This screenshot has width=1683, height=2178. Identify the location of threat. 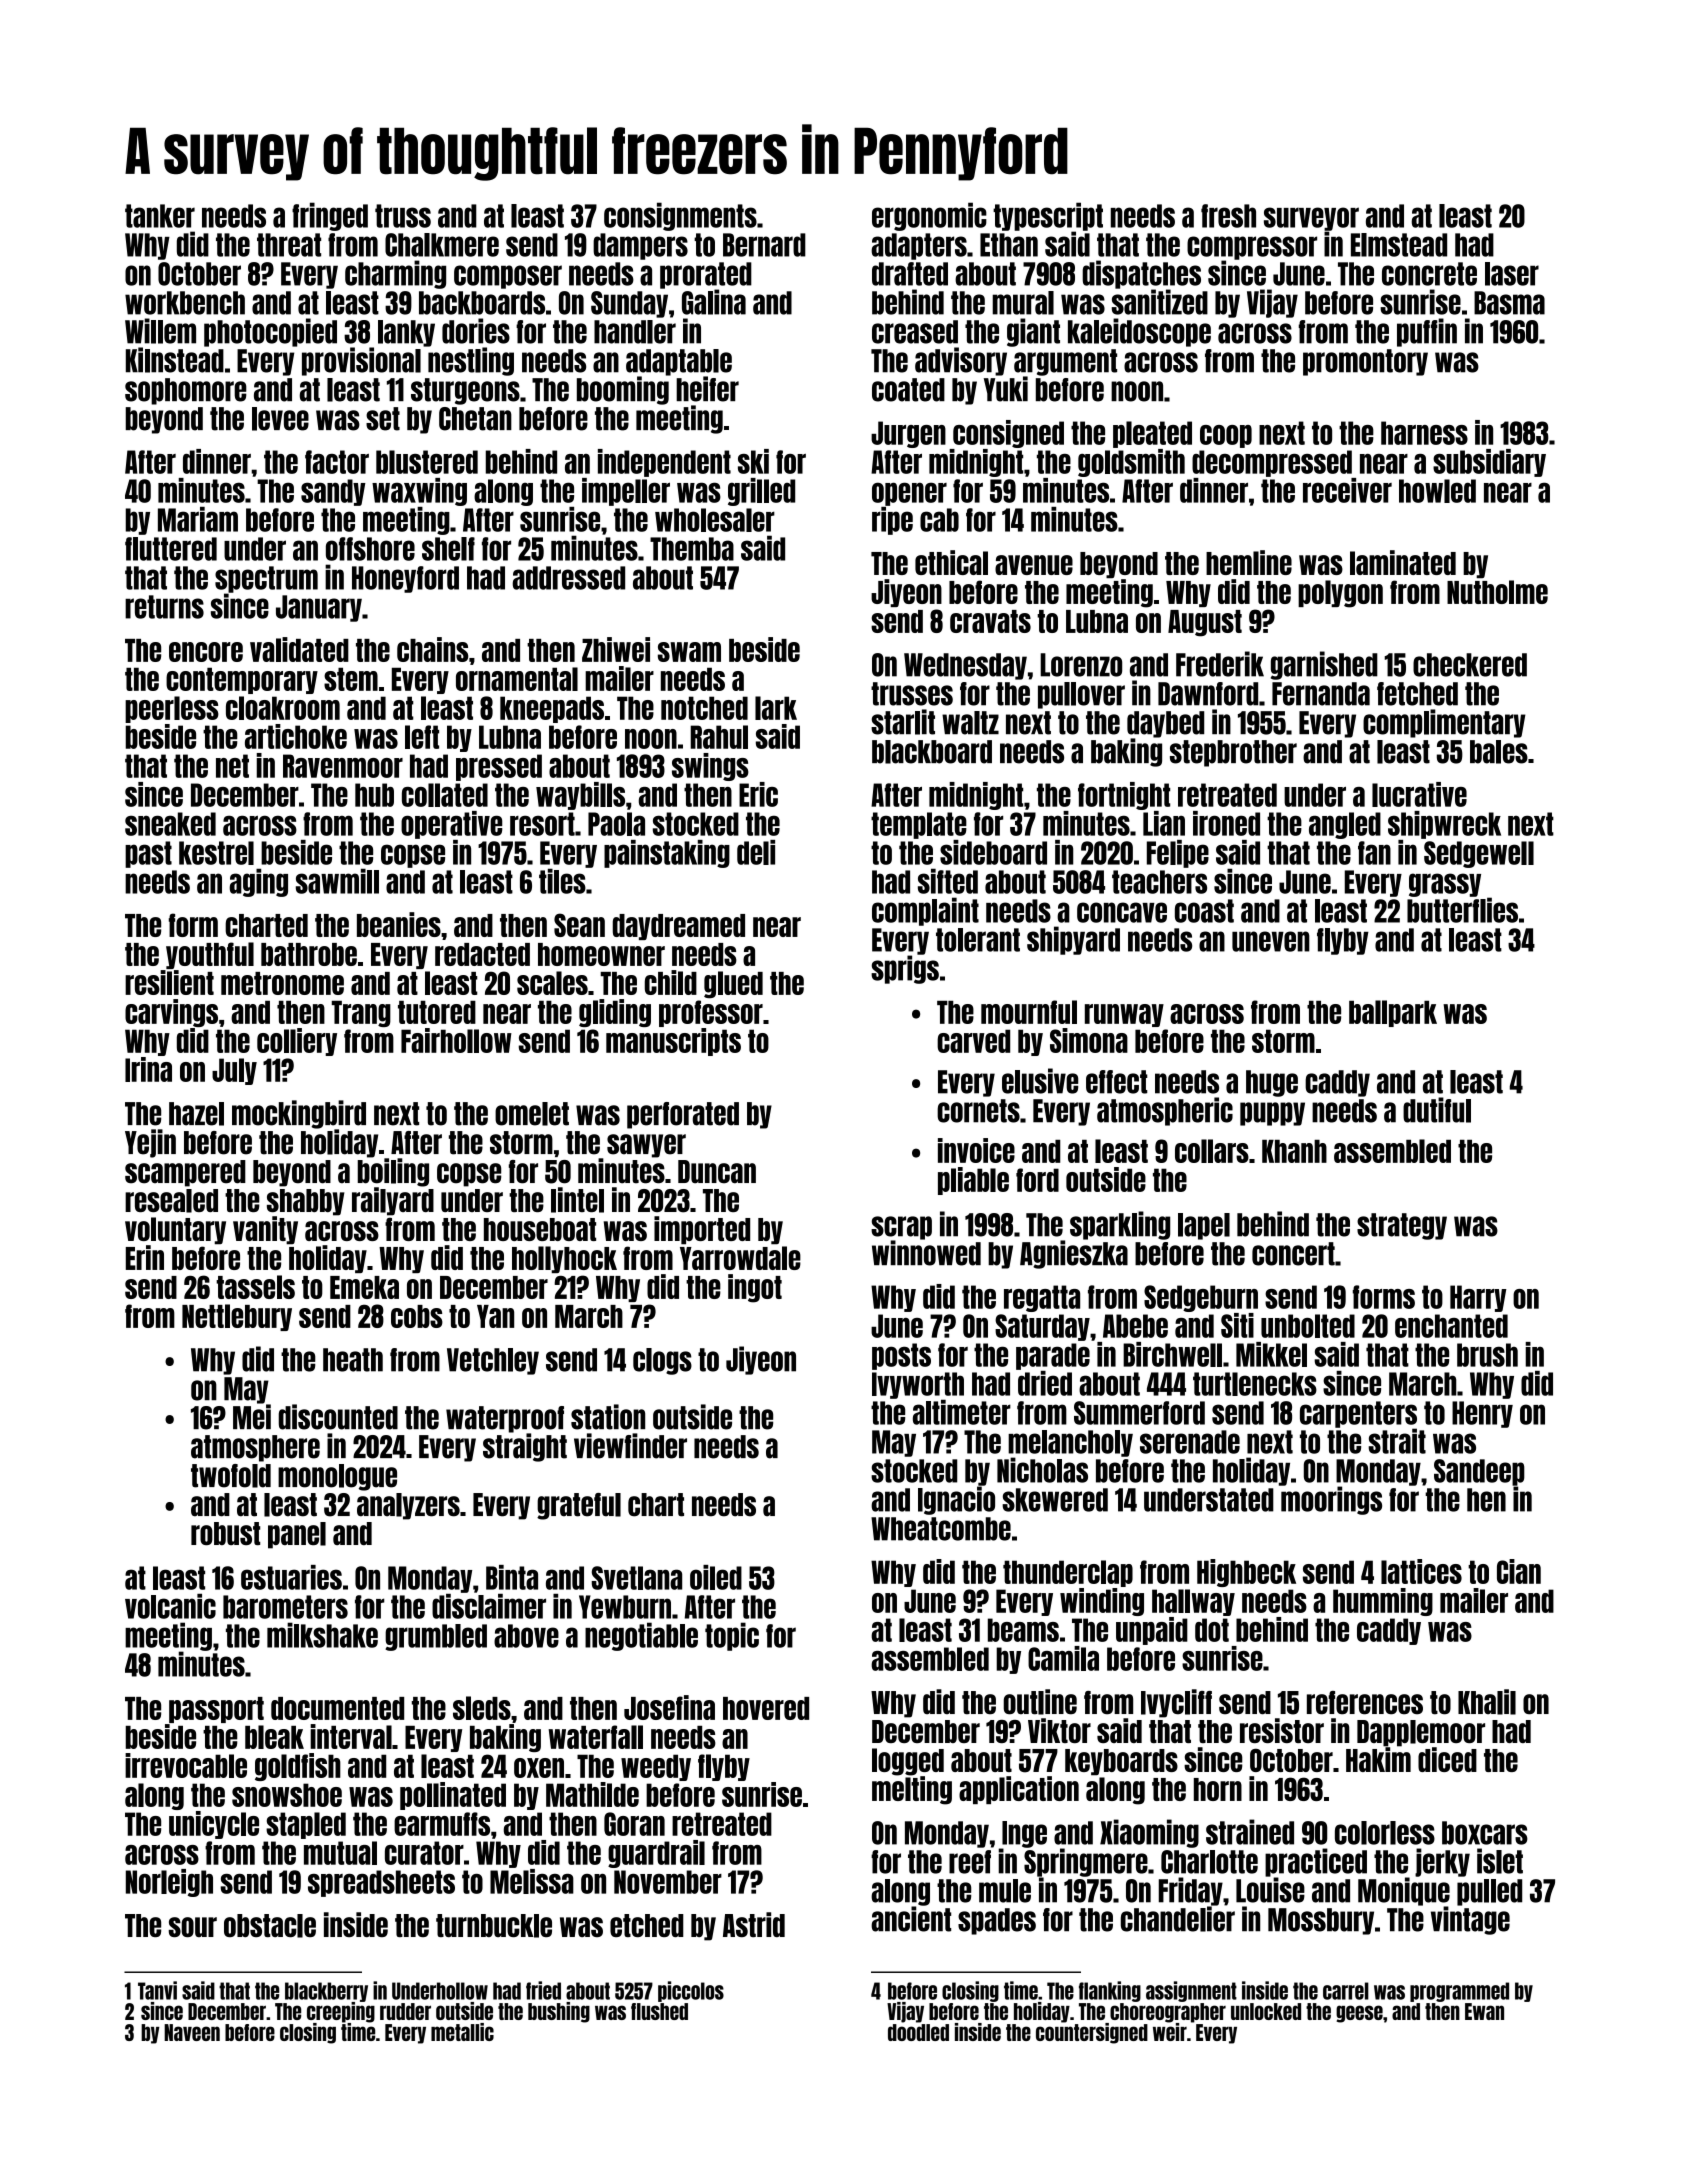
(289, 245).
